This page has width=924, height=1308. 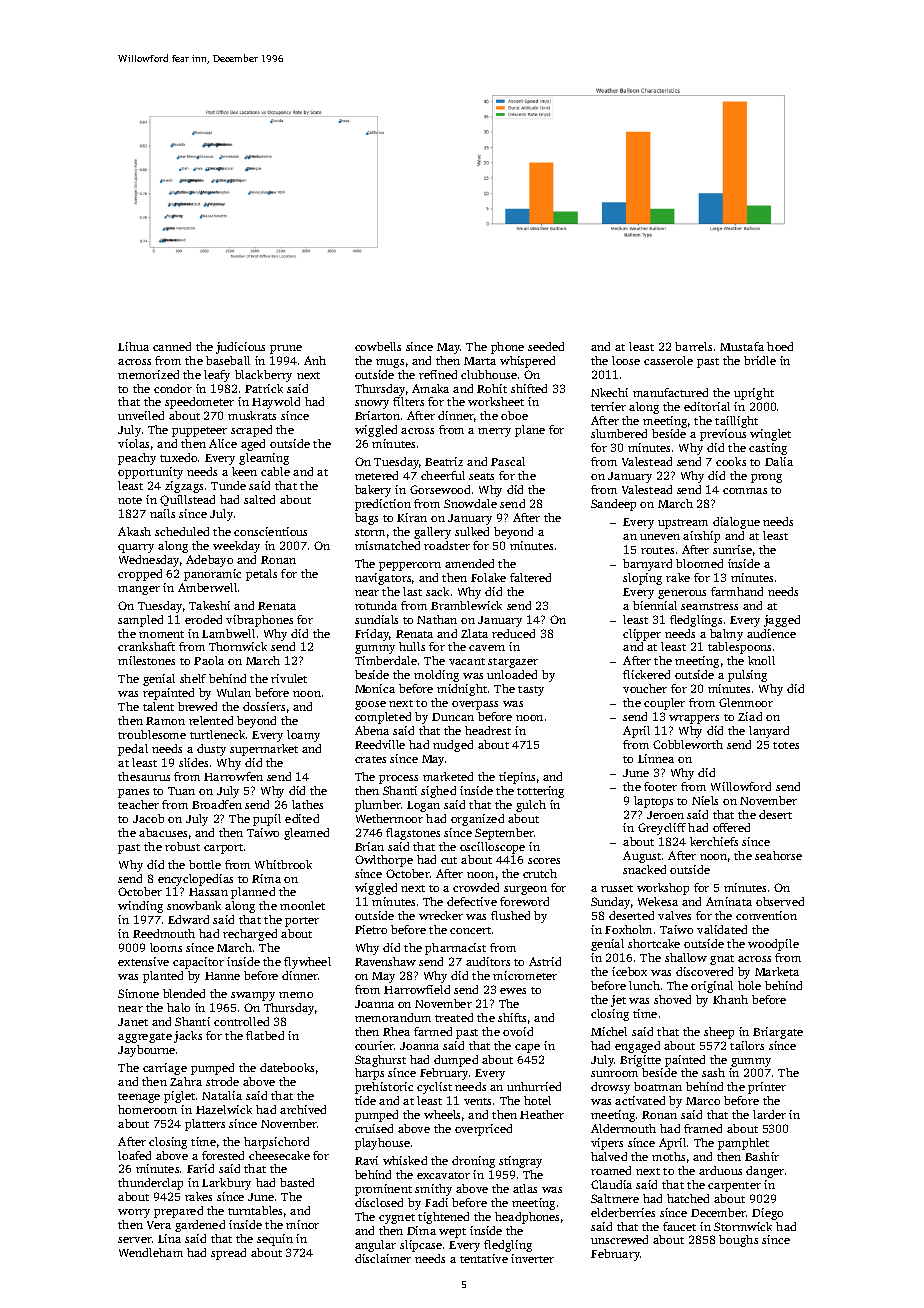 I want to click on danger, so click(x=765, y=1172).
